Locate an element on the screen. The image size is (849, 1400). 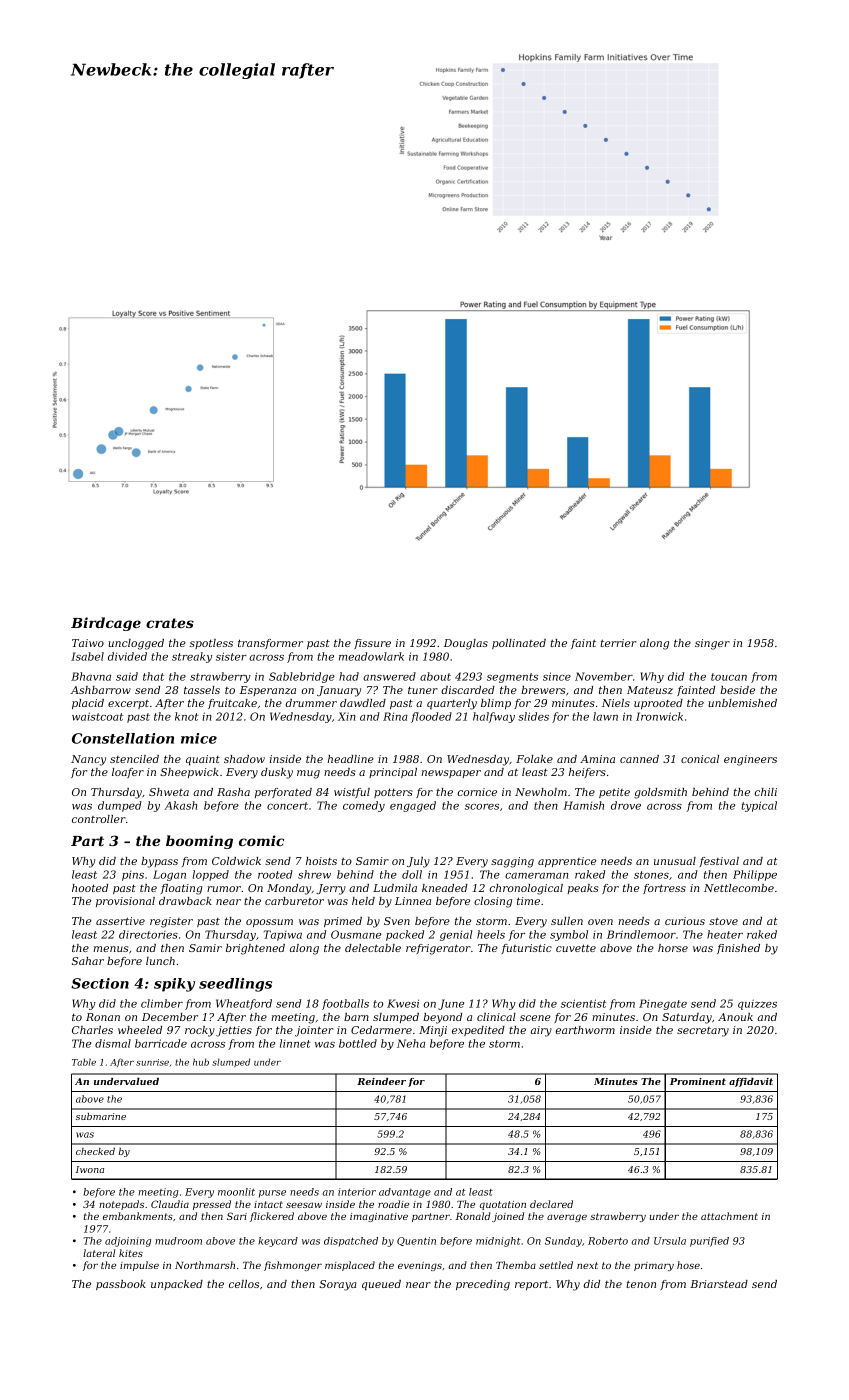
typical is located at coordinates (759, 806).
